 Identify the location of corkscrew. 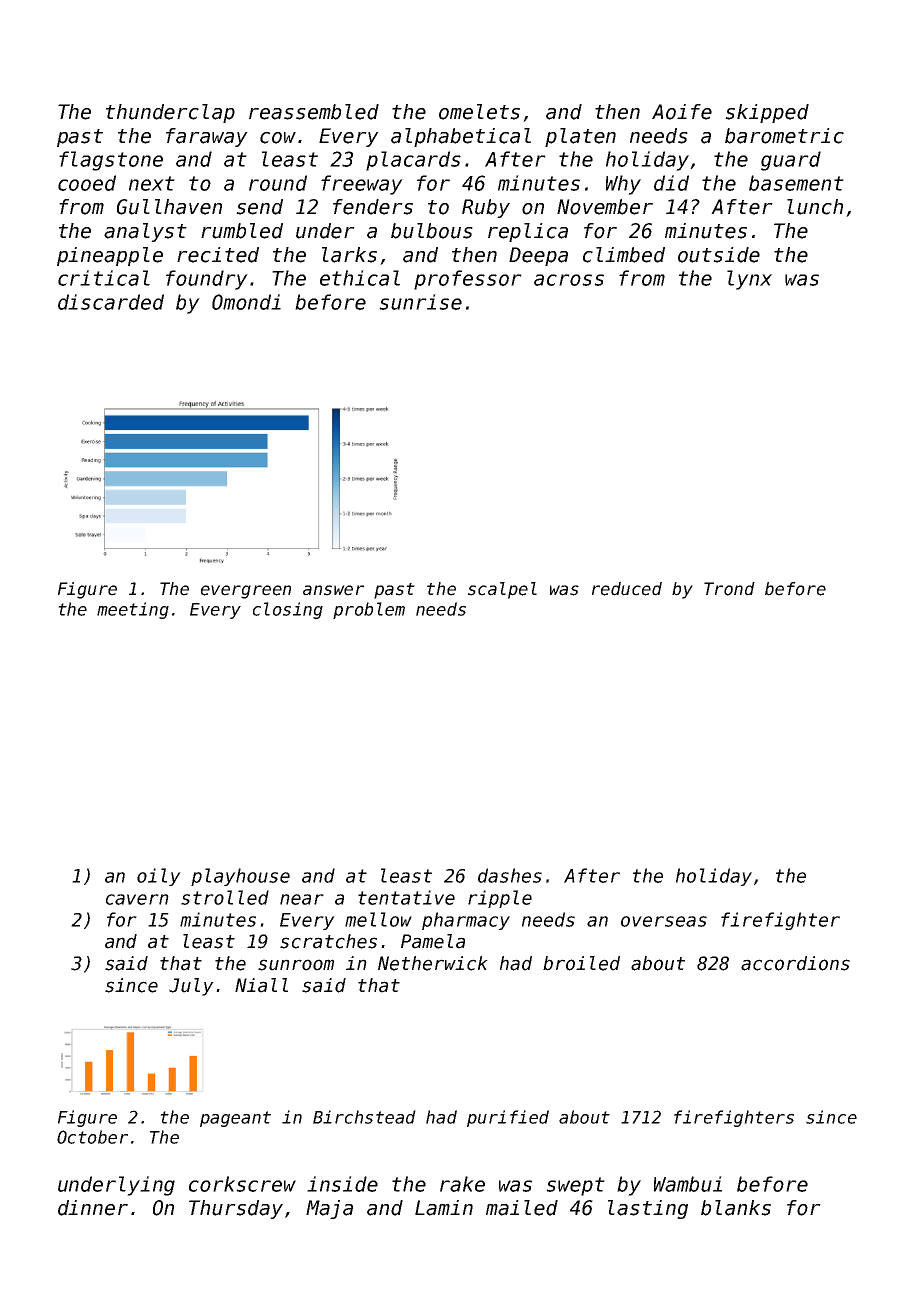
(242, 1184).
